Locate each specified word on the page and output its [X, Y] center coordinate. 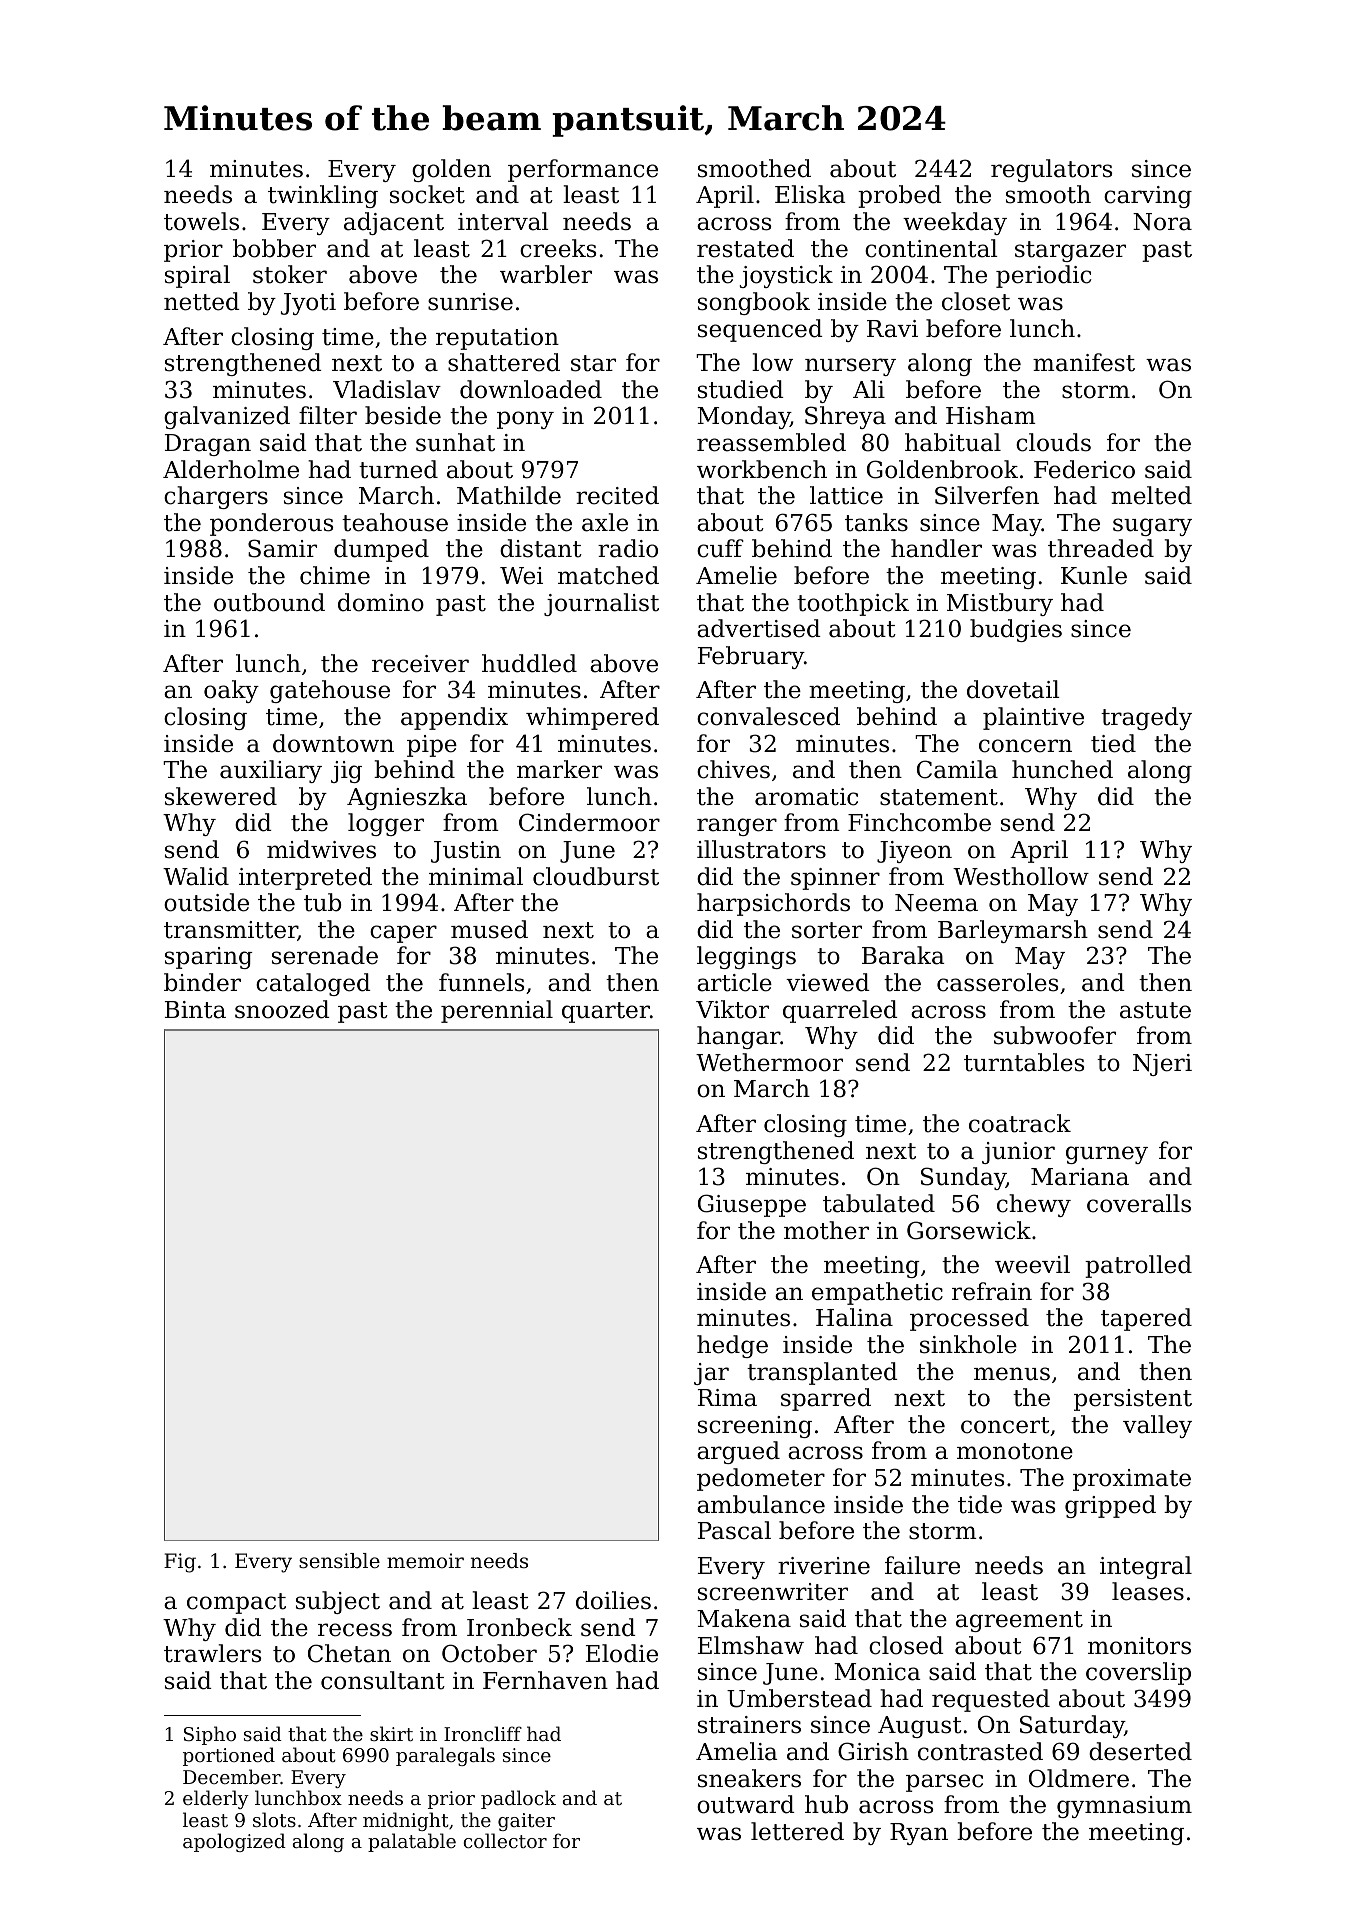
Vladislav [387, 389]
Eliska [810, 194]
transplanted [822, 1373]
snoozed [282, 1009]
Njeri [1162, 1065]
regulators [1051, 170]
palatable [412, 1842]
